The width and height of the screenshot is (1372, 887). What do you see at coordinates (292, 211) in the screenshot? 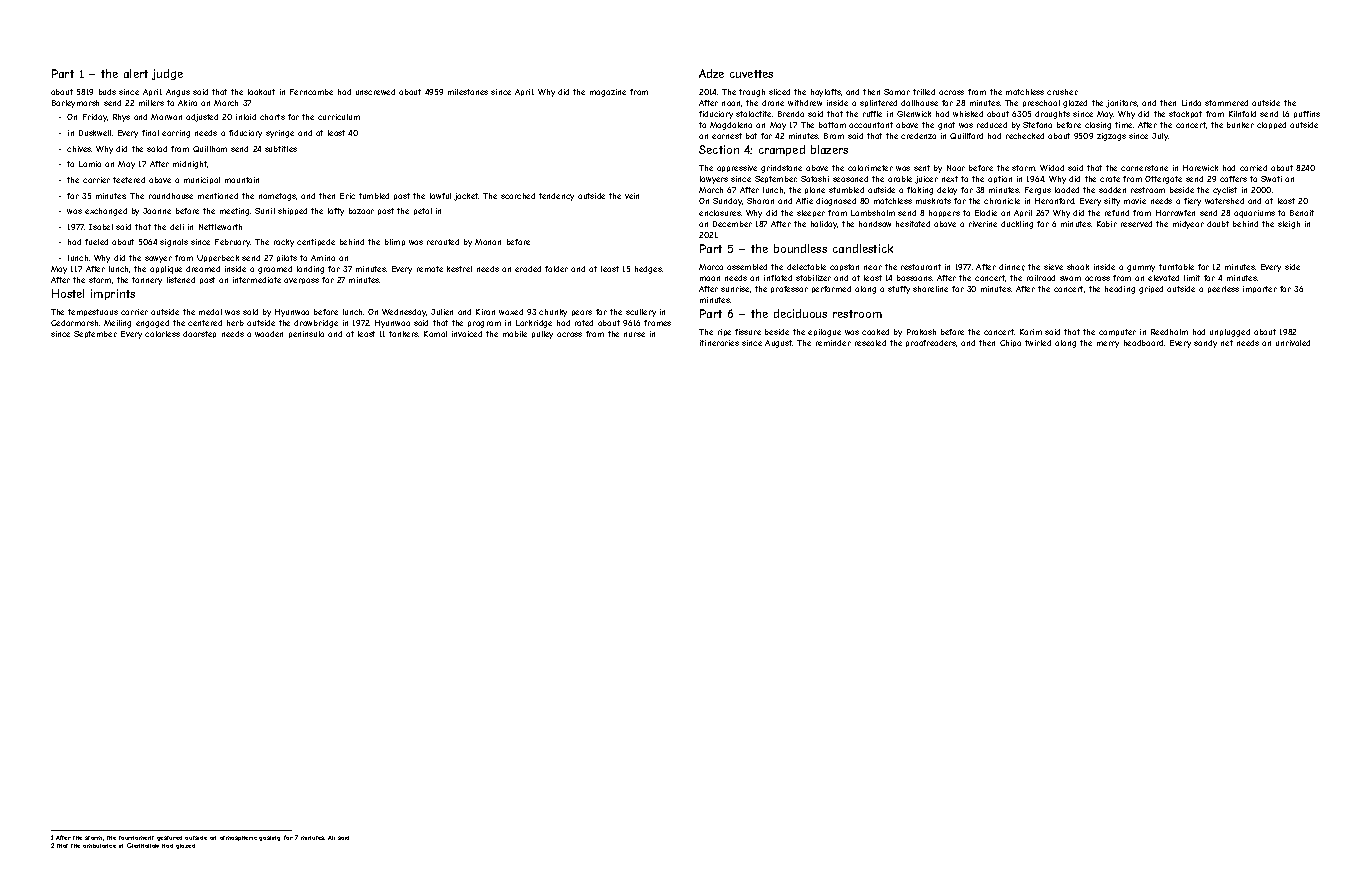
I see `shipped` at bounding box center [292, 211].
